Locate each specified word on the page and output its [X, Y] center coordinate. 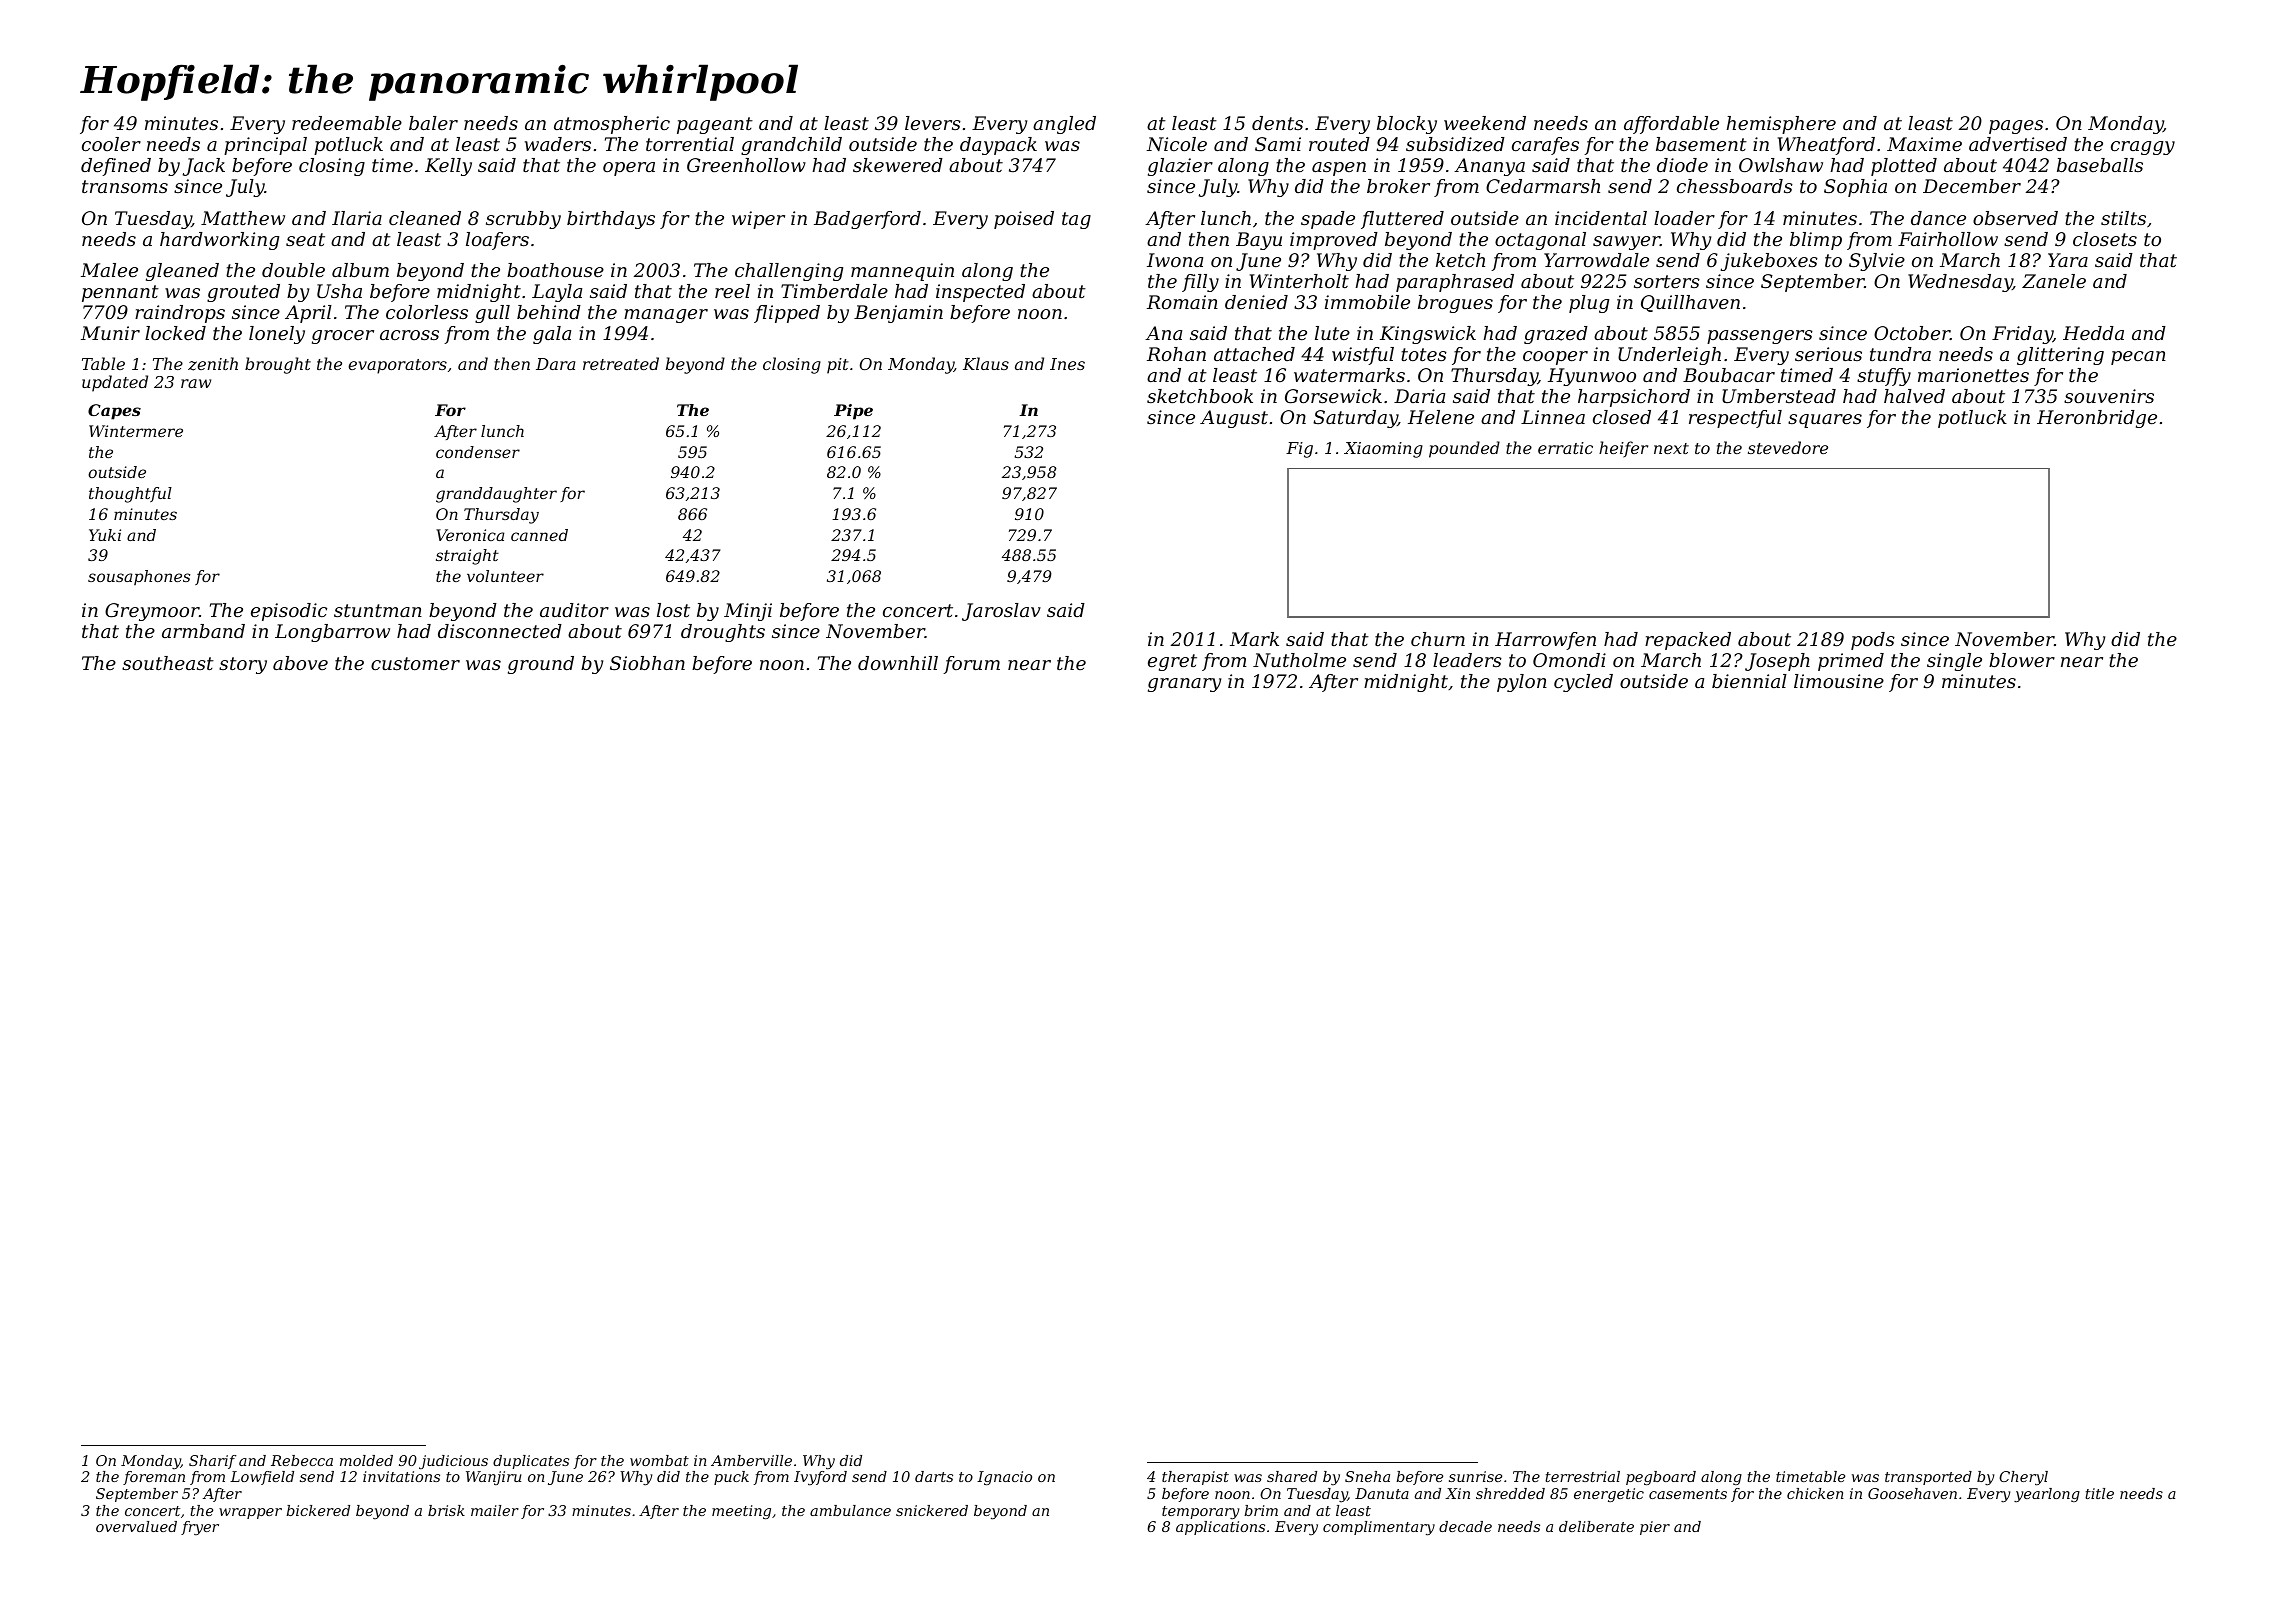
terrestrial [1582, 1476]
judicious [453, 1462]
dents [1277, 123]
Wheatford [1826, 146]
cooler [111, 144]
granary [1184, 685]
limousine [1839, 681]
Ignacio [1004, 1478]
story [243, 665]
